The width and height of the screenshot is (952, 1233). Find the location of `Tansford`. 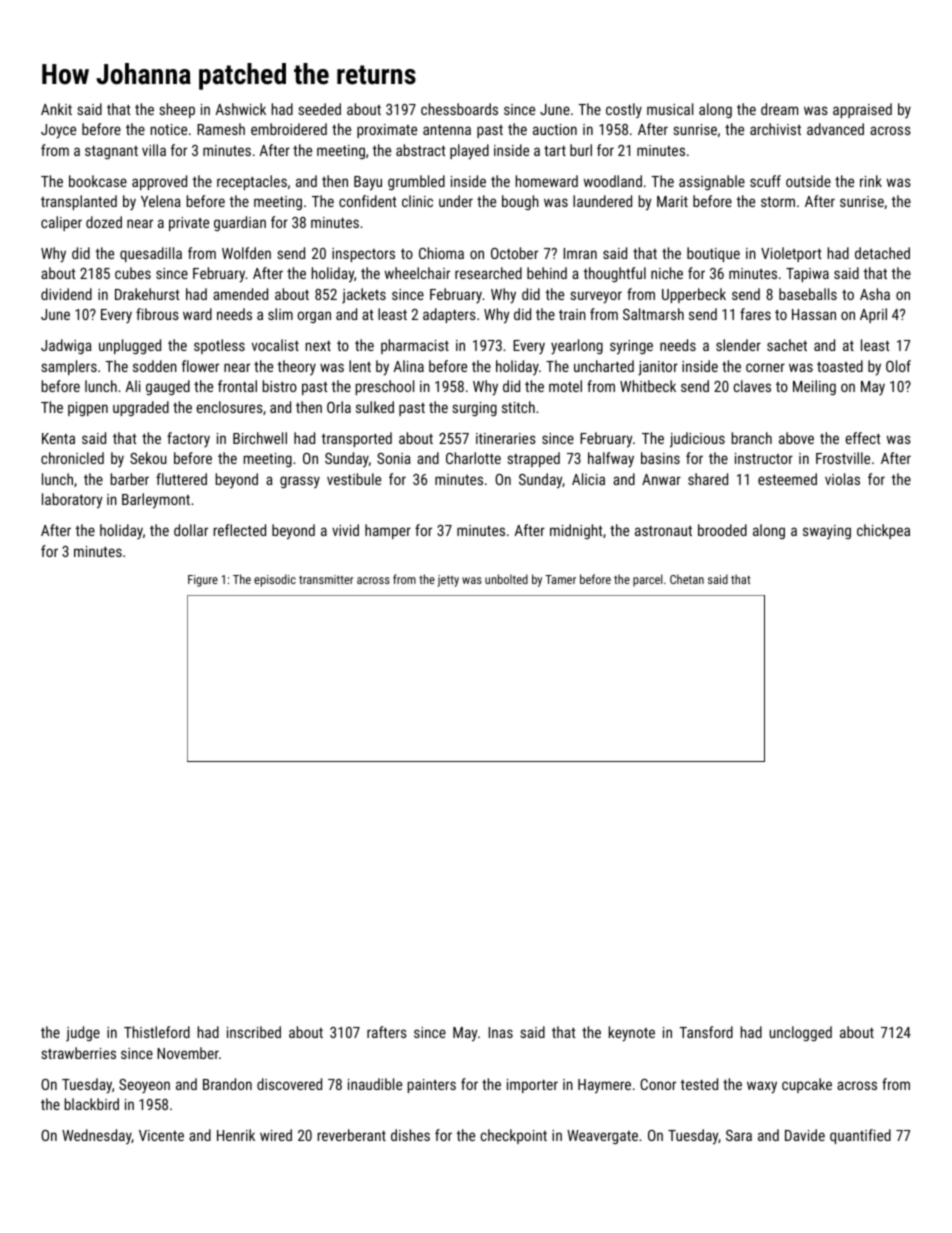

Tansford is located at coordinates (706, 1032).
